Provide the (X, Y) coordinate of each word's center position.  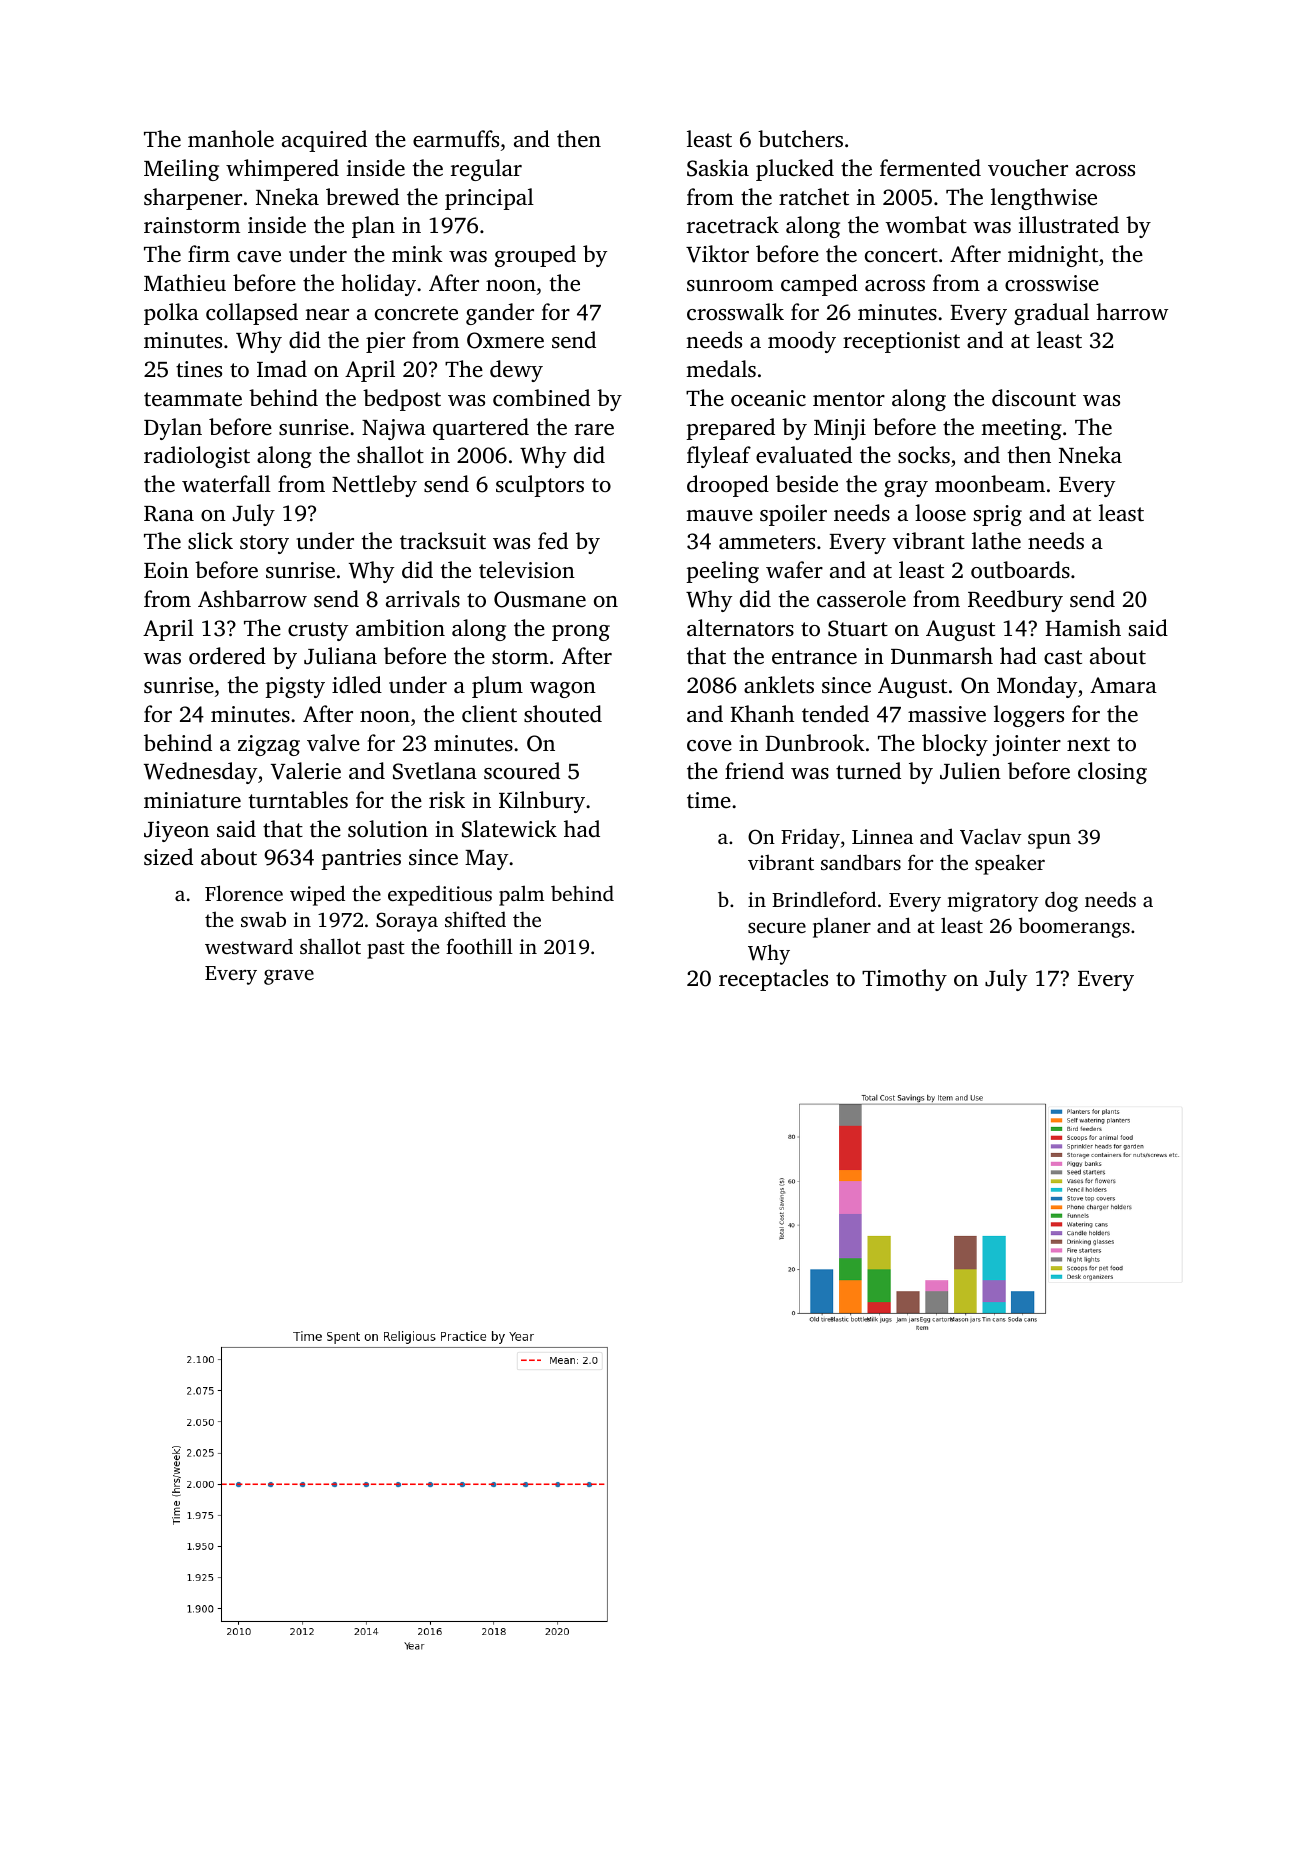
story (264, 544)
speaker (1010, 864)
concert (901, 255)
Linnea (882, 836)
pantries (361, 859)
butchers (800, 139)
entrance (814, 657)
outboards (1020, 570)
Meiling (181, 170)
